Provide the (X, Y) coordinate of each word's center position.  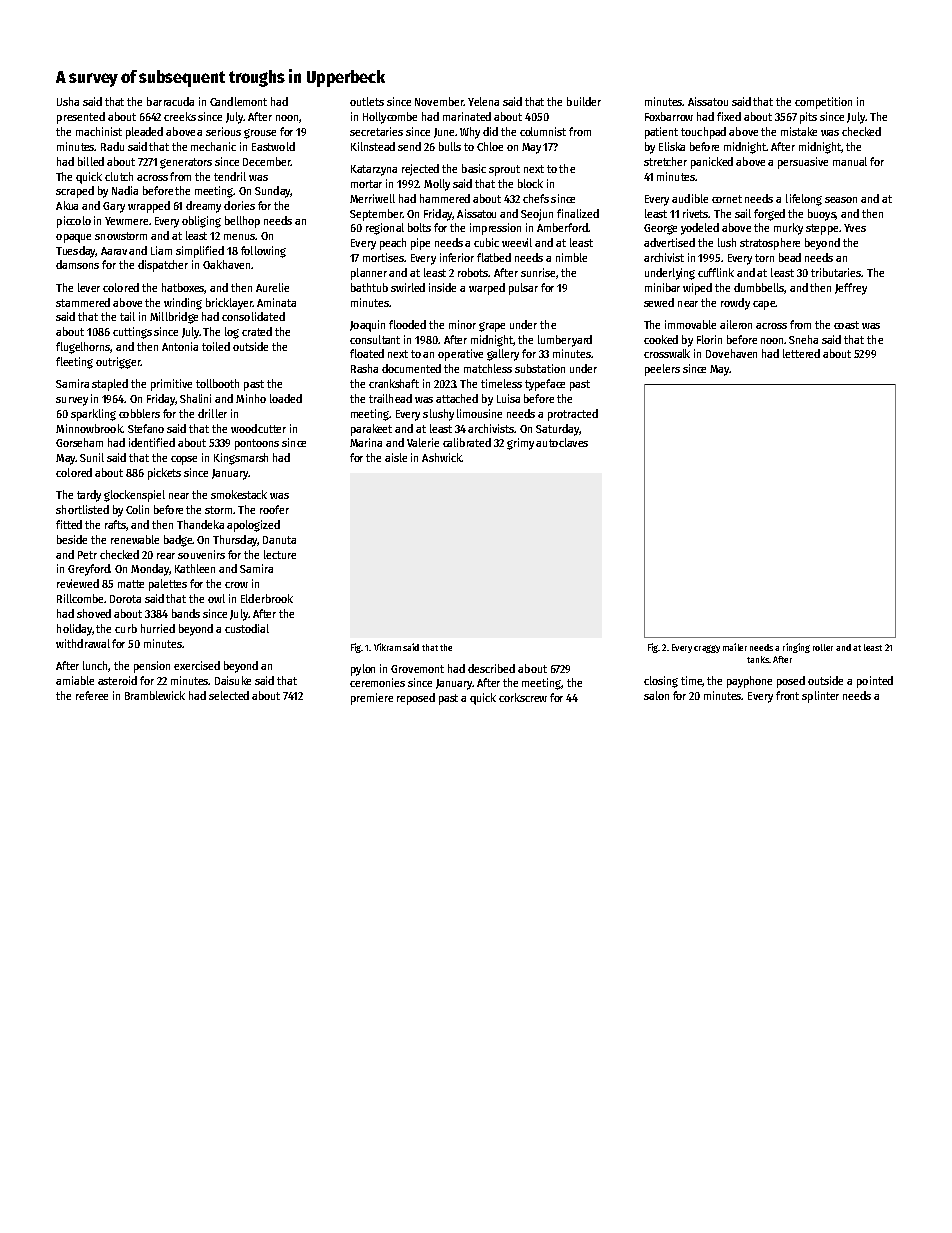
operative (460, 355)
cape (764, 305)
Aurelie (272, 287)
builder (584, 101)
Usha (68, 101)
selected (229, 695)
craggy (707, 649)
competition (823, 103)
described (491, 668)
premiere (372, 699)
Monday (150, 570)
